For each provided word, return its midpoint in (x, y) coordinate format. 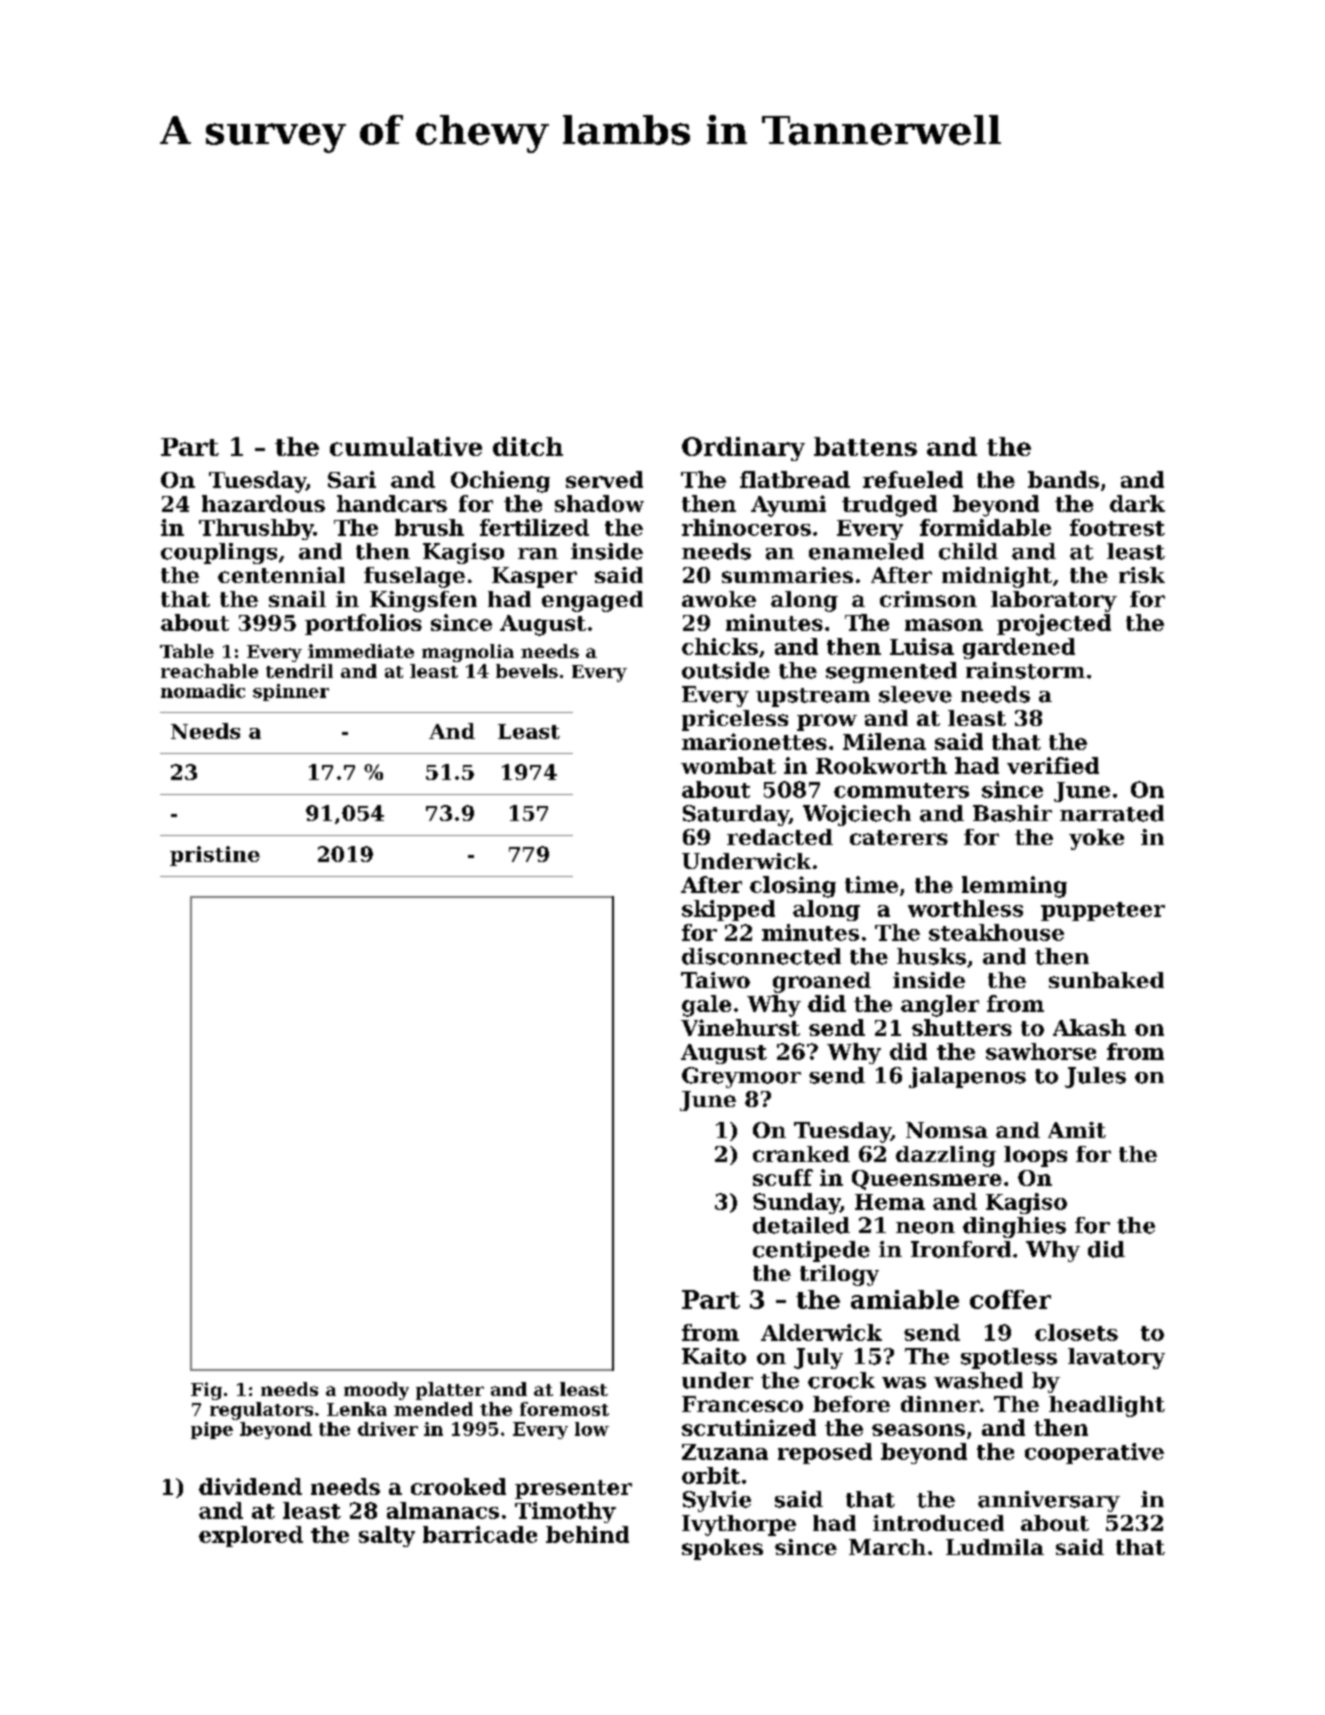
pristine (215, 856)
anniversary (1049, 1501)
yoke (1096, 839)
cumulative (406, 446)
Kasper (534, 577)
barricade (480, 1534)
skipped (728, 910)
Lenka (357, 1409)
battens (865, 446)
